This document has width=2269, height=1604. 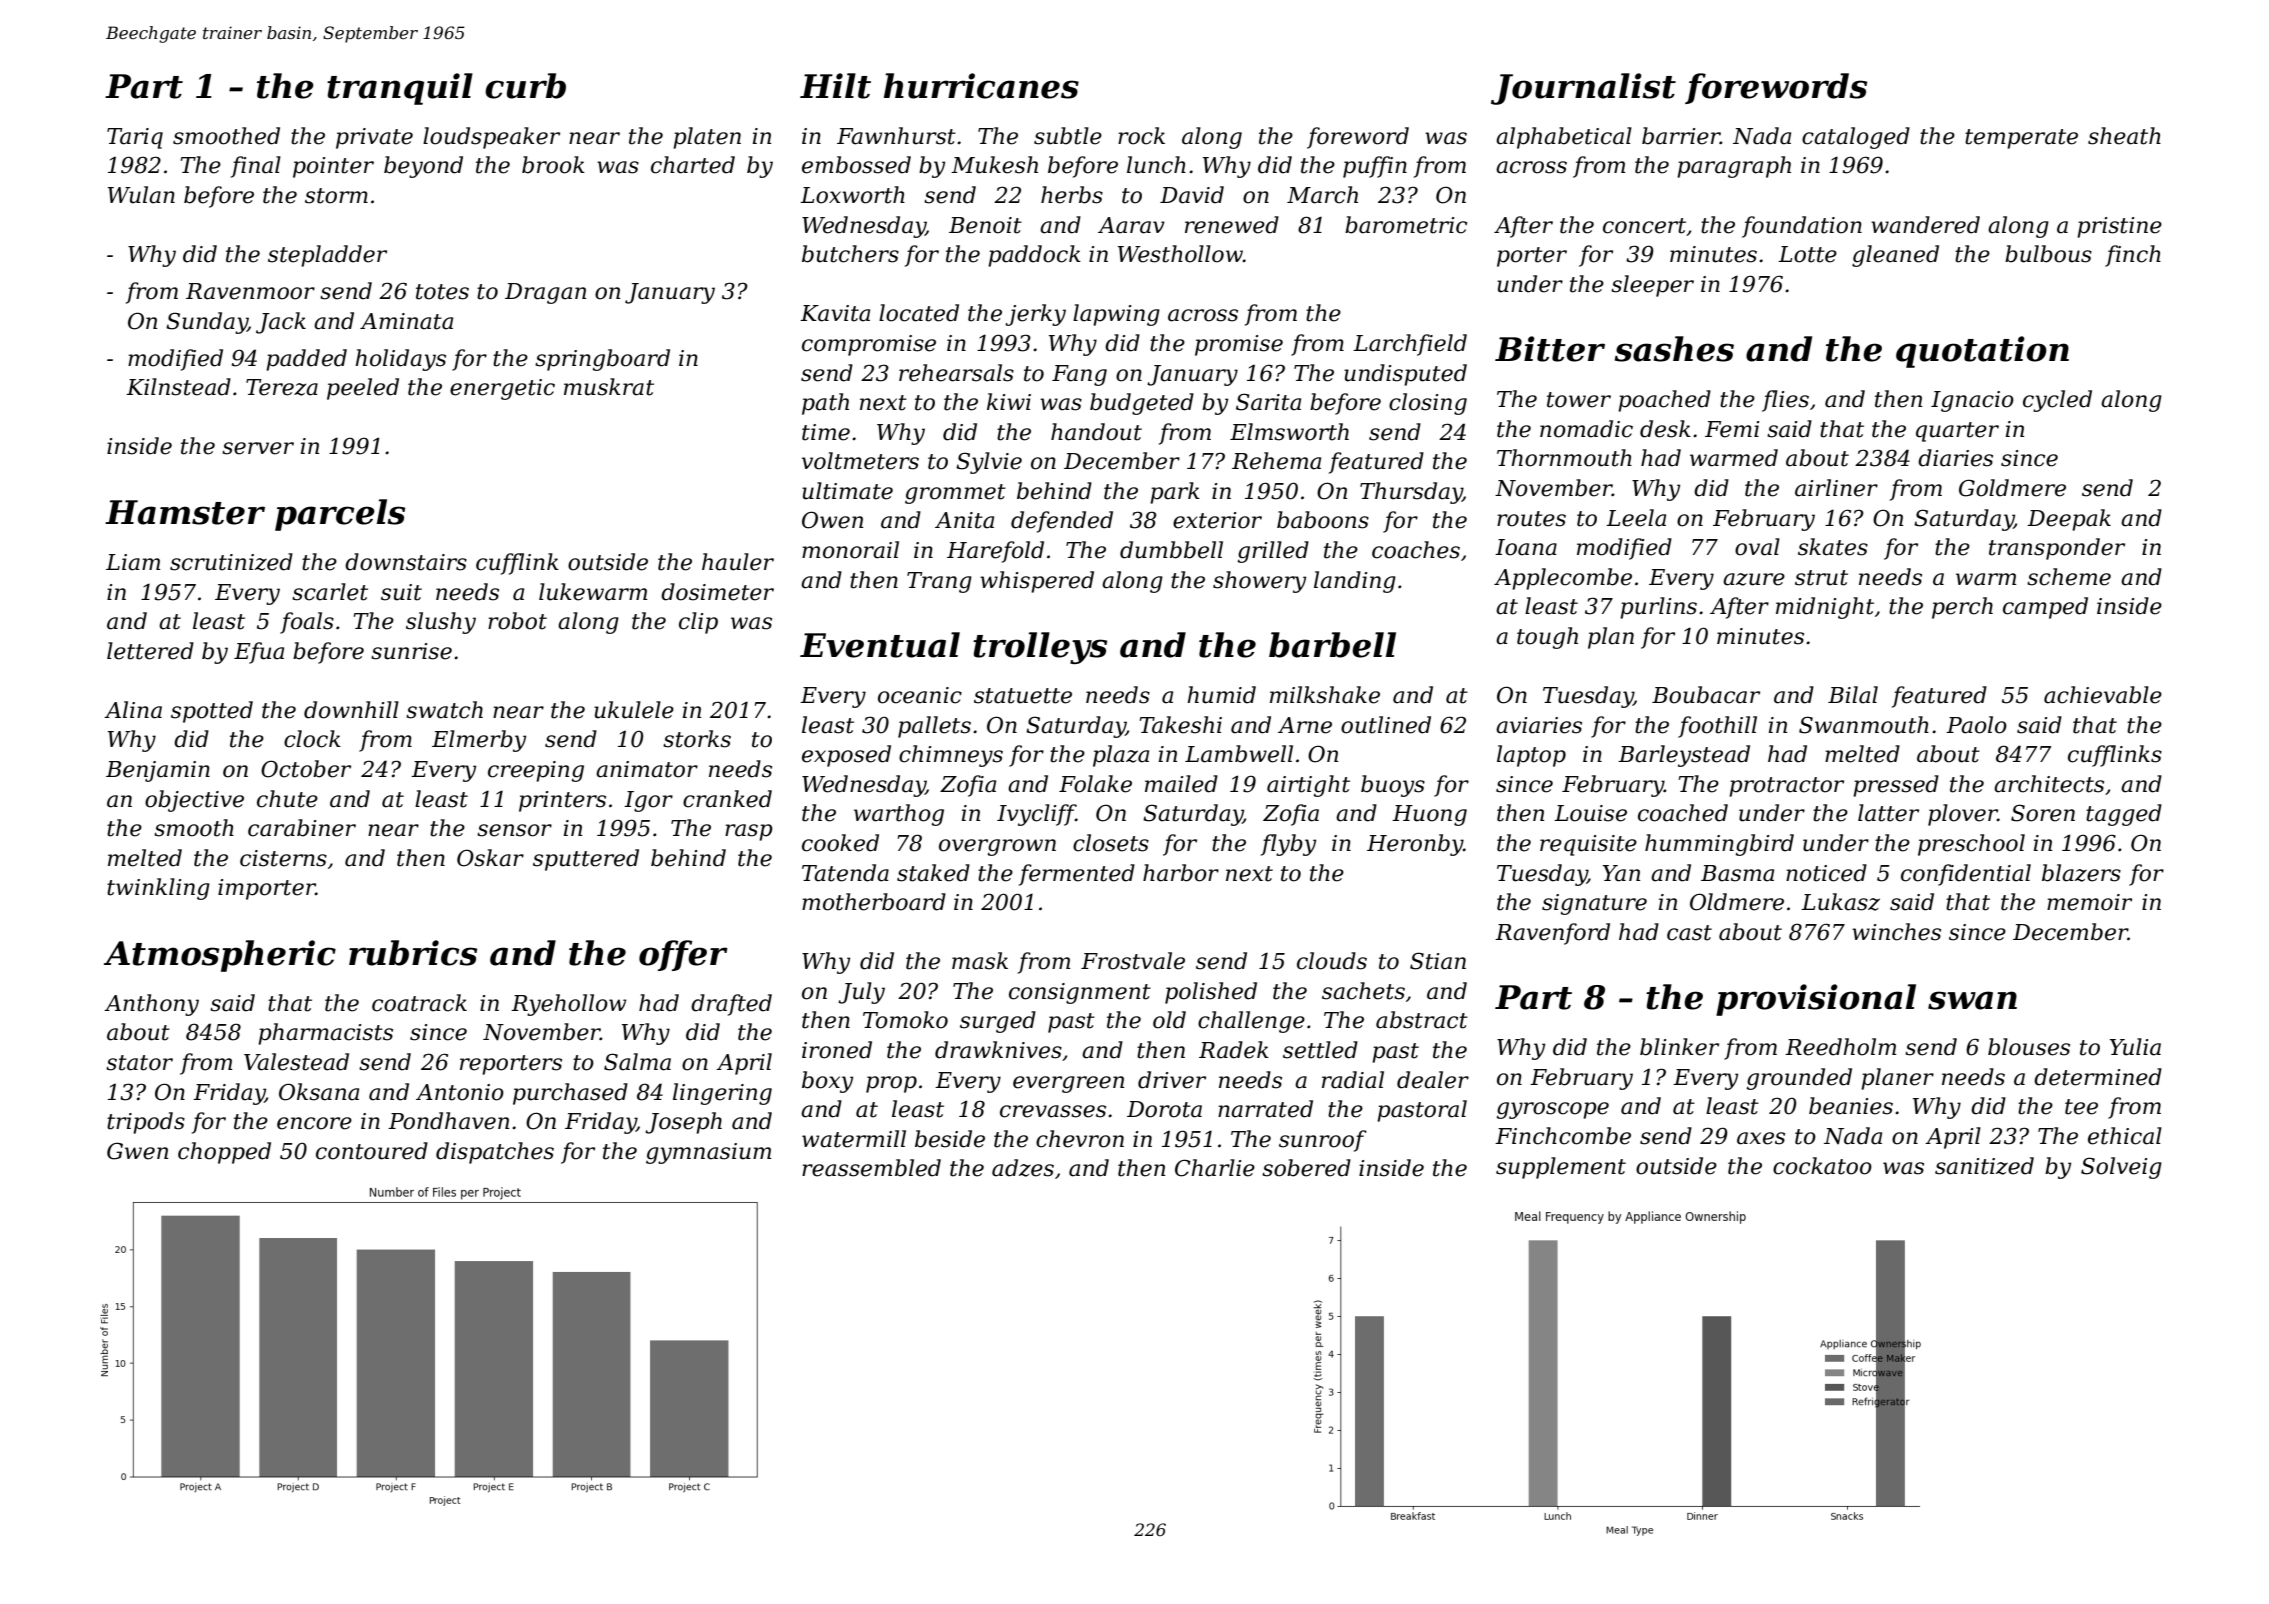 What do you see at coordinates (1009, 401) in the document?
I see `kiwi` at bounding box center [1009, 401].
